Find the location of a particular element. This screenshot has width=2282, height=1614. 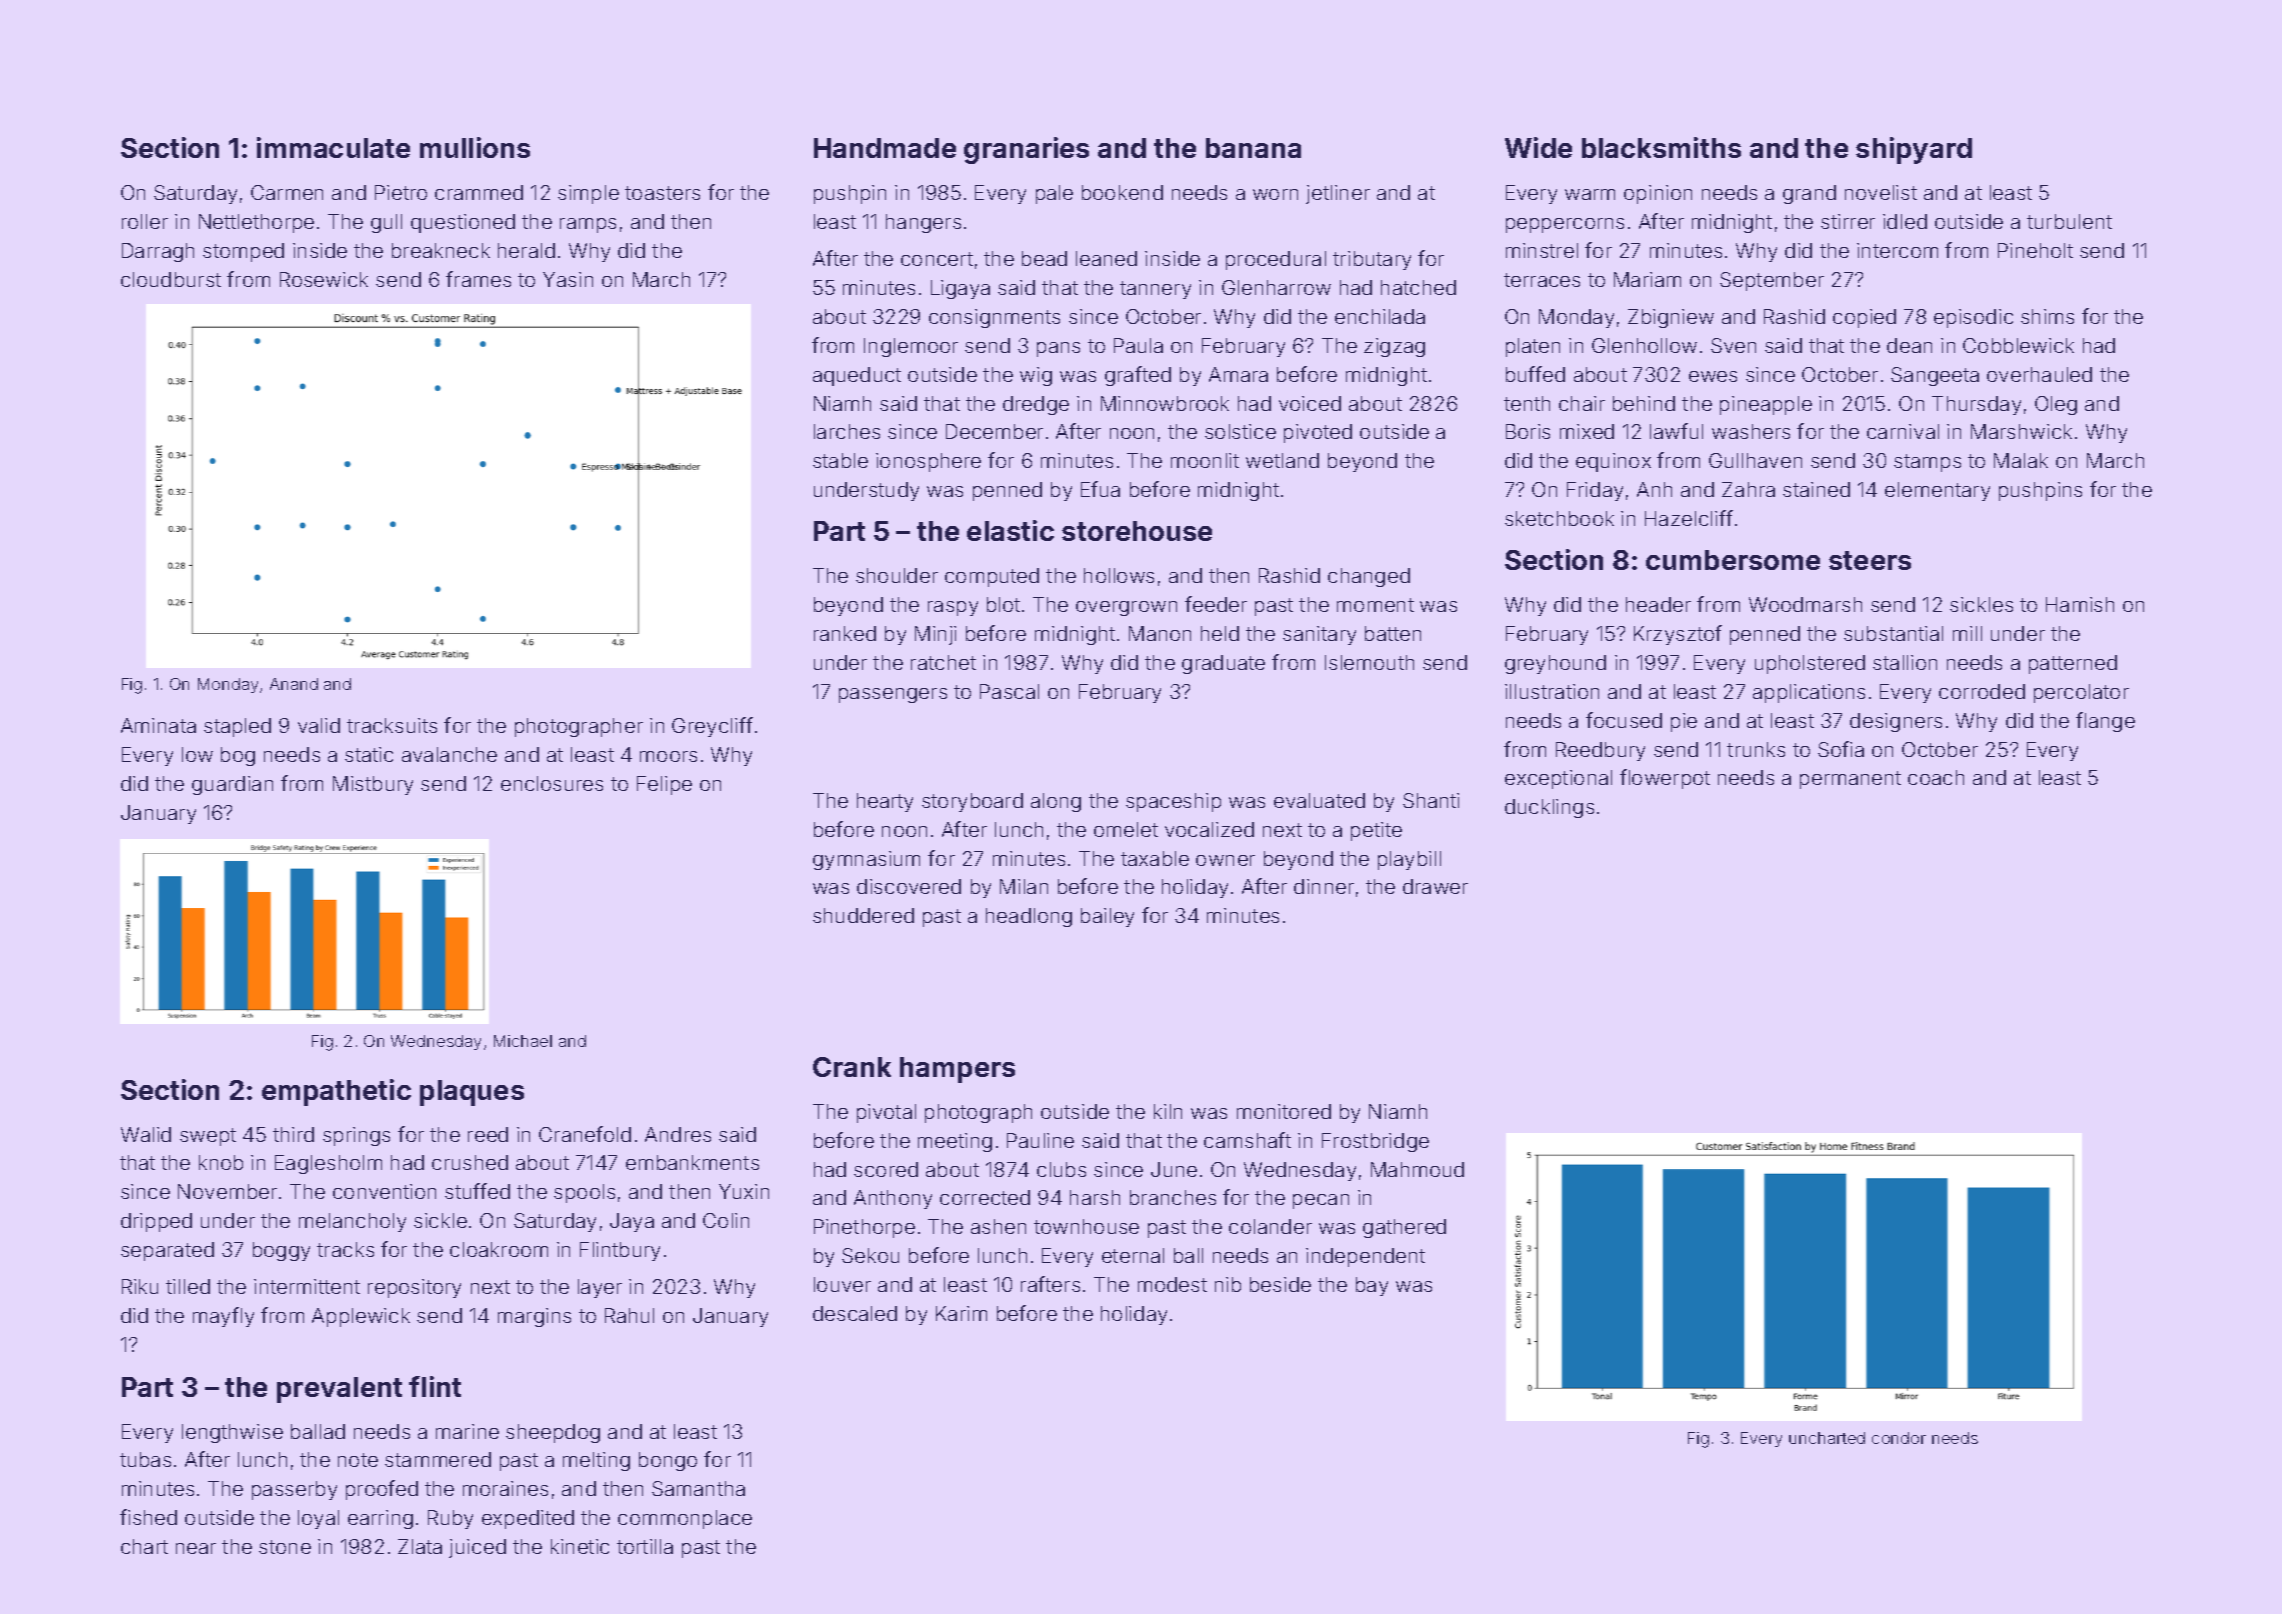

condor is located at coordinates (1899, 1438).
